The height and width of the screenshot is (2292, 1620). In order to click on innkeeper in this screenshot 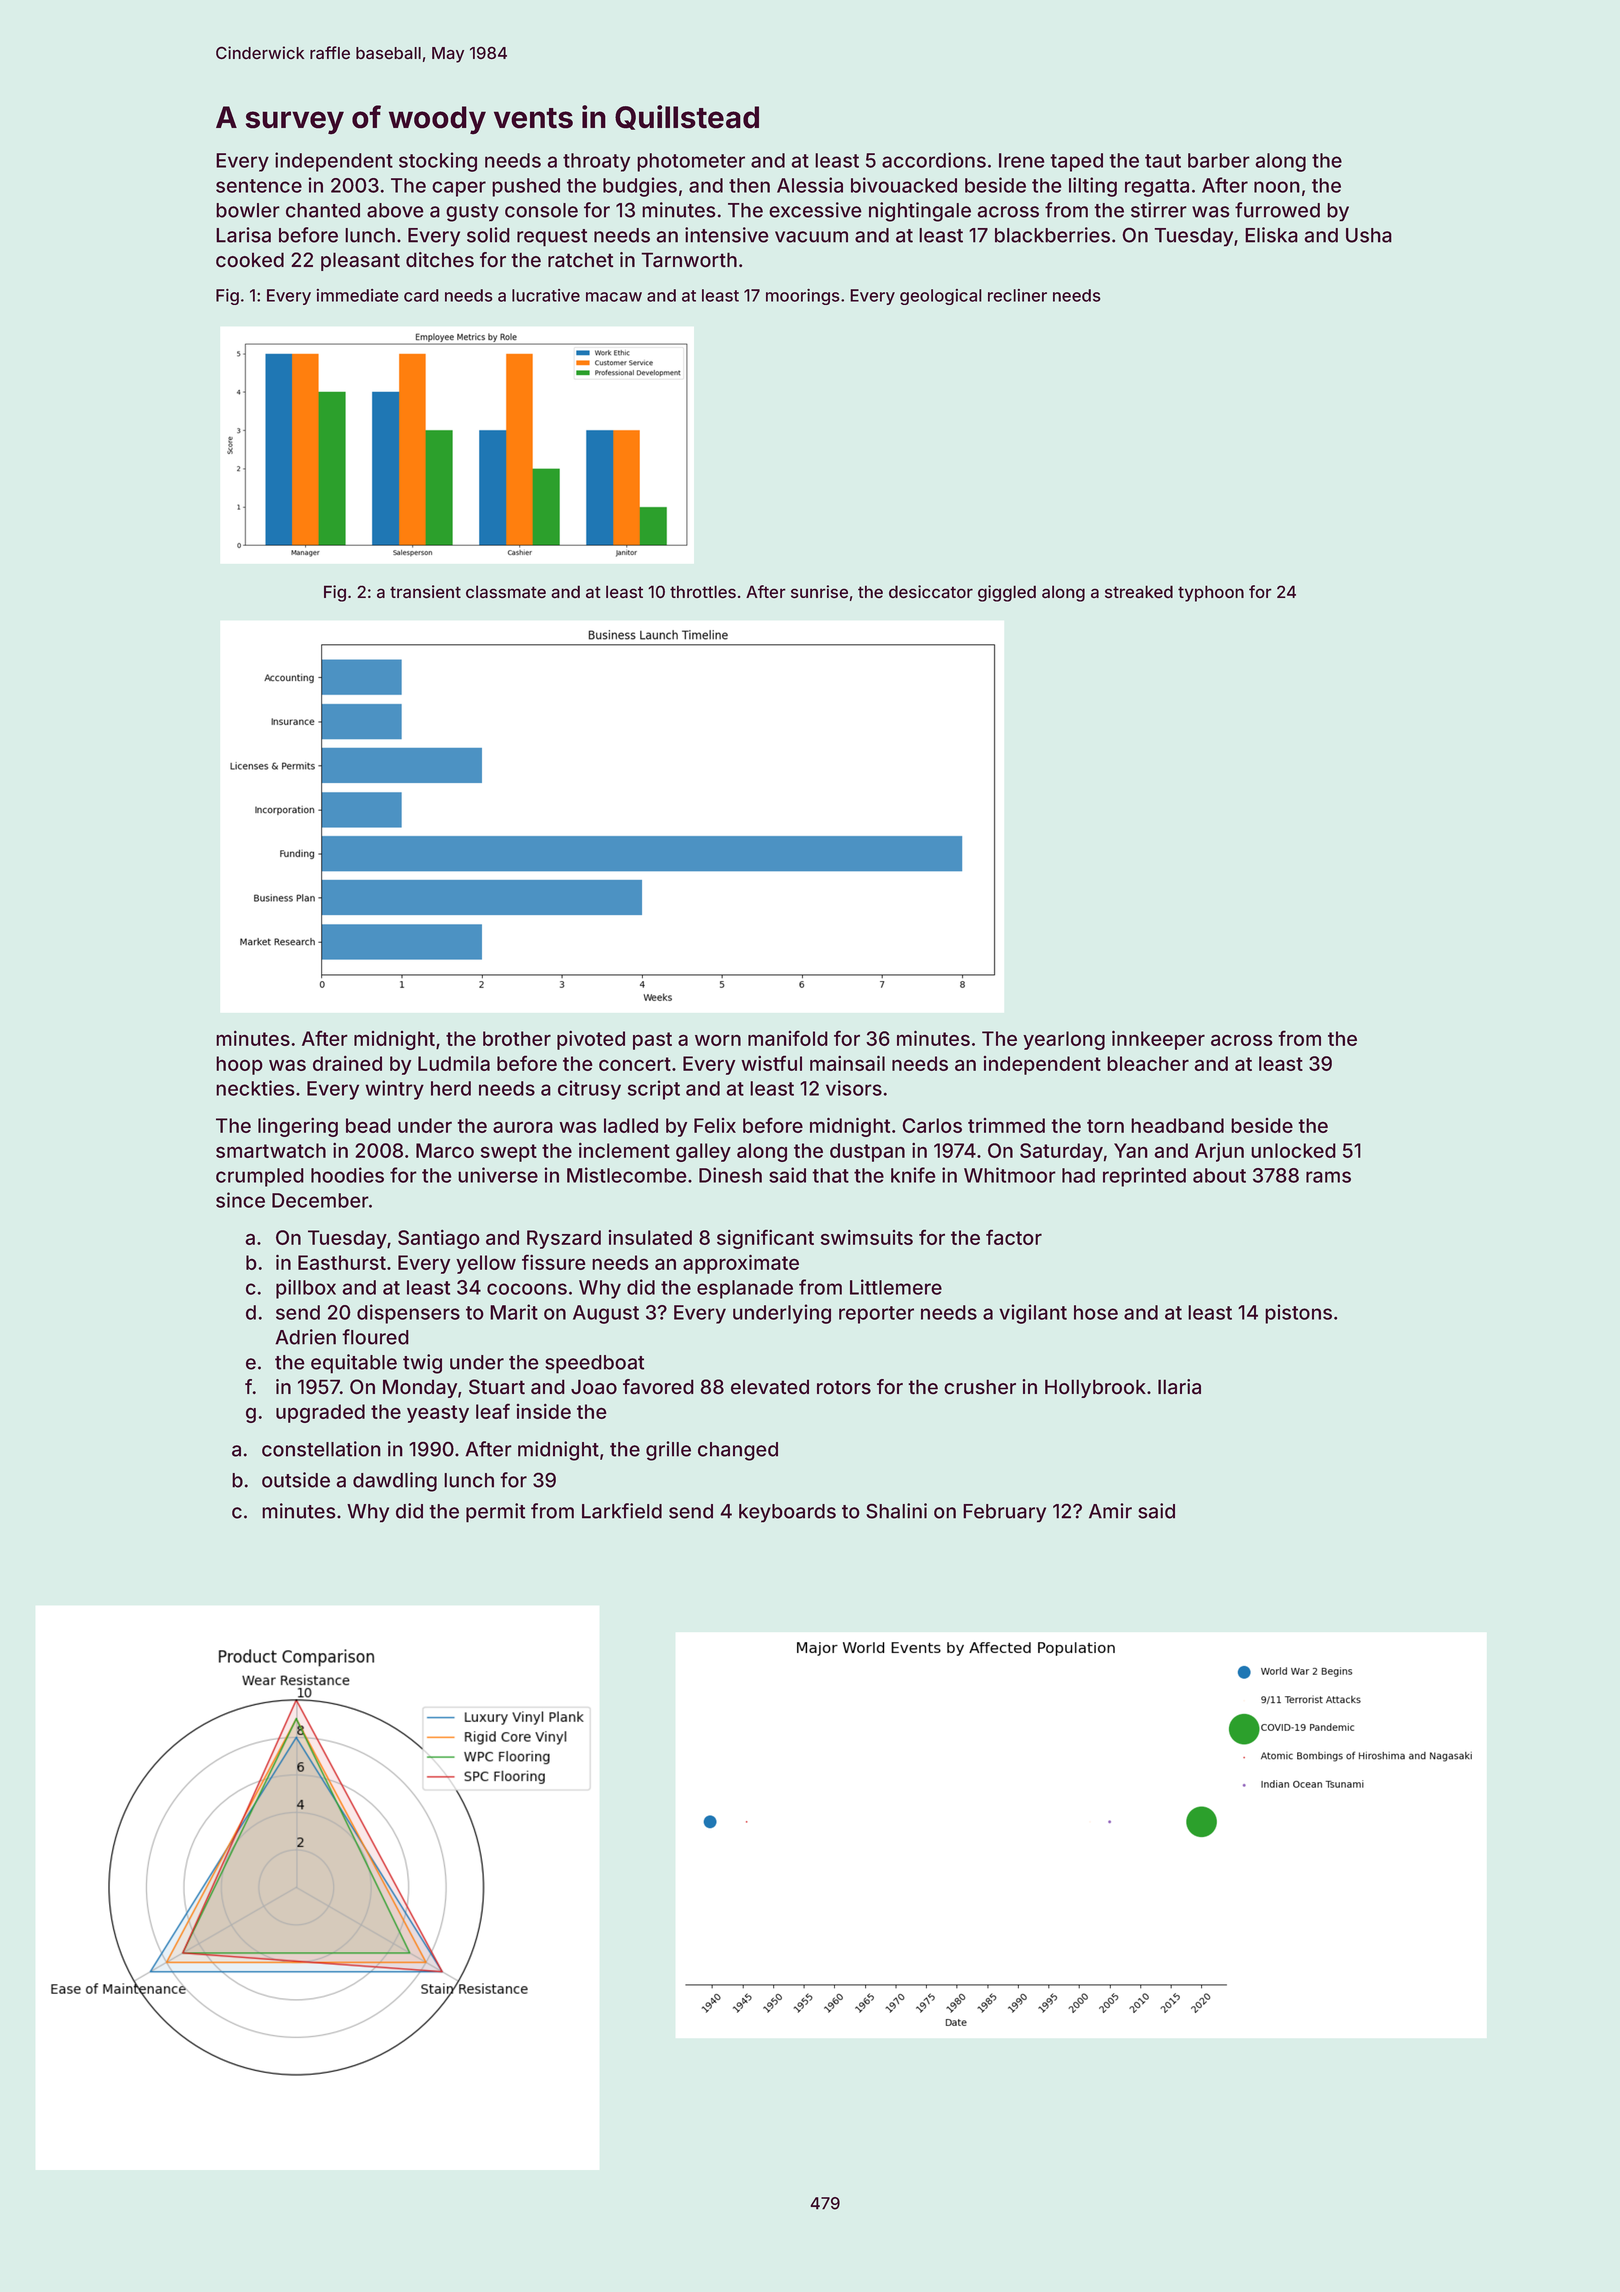, I will do `click(1158, 1040)`.
